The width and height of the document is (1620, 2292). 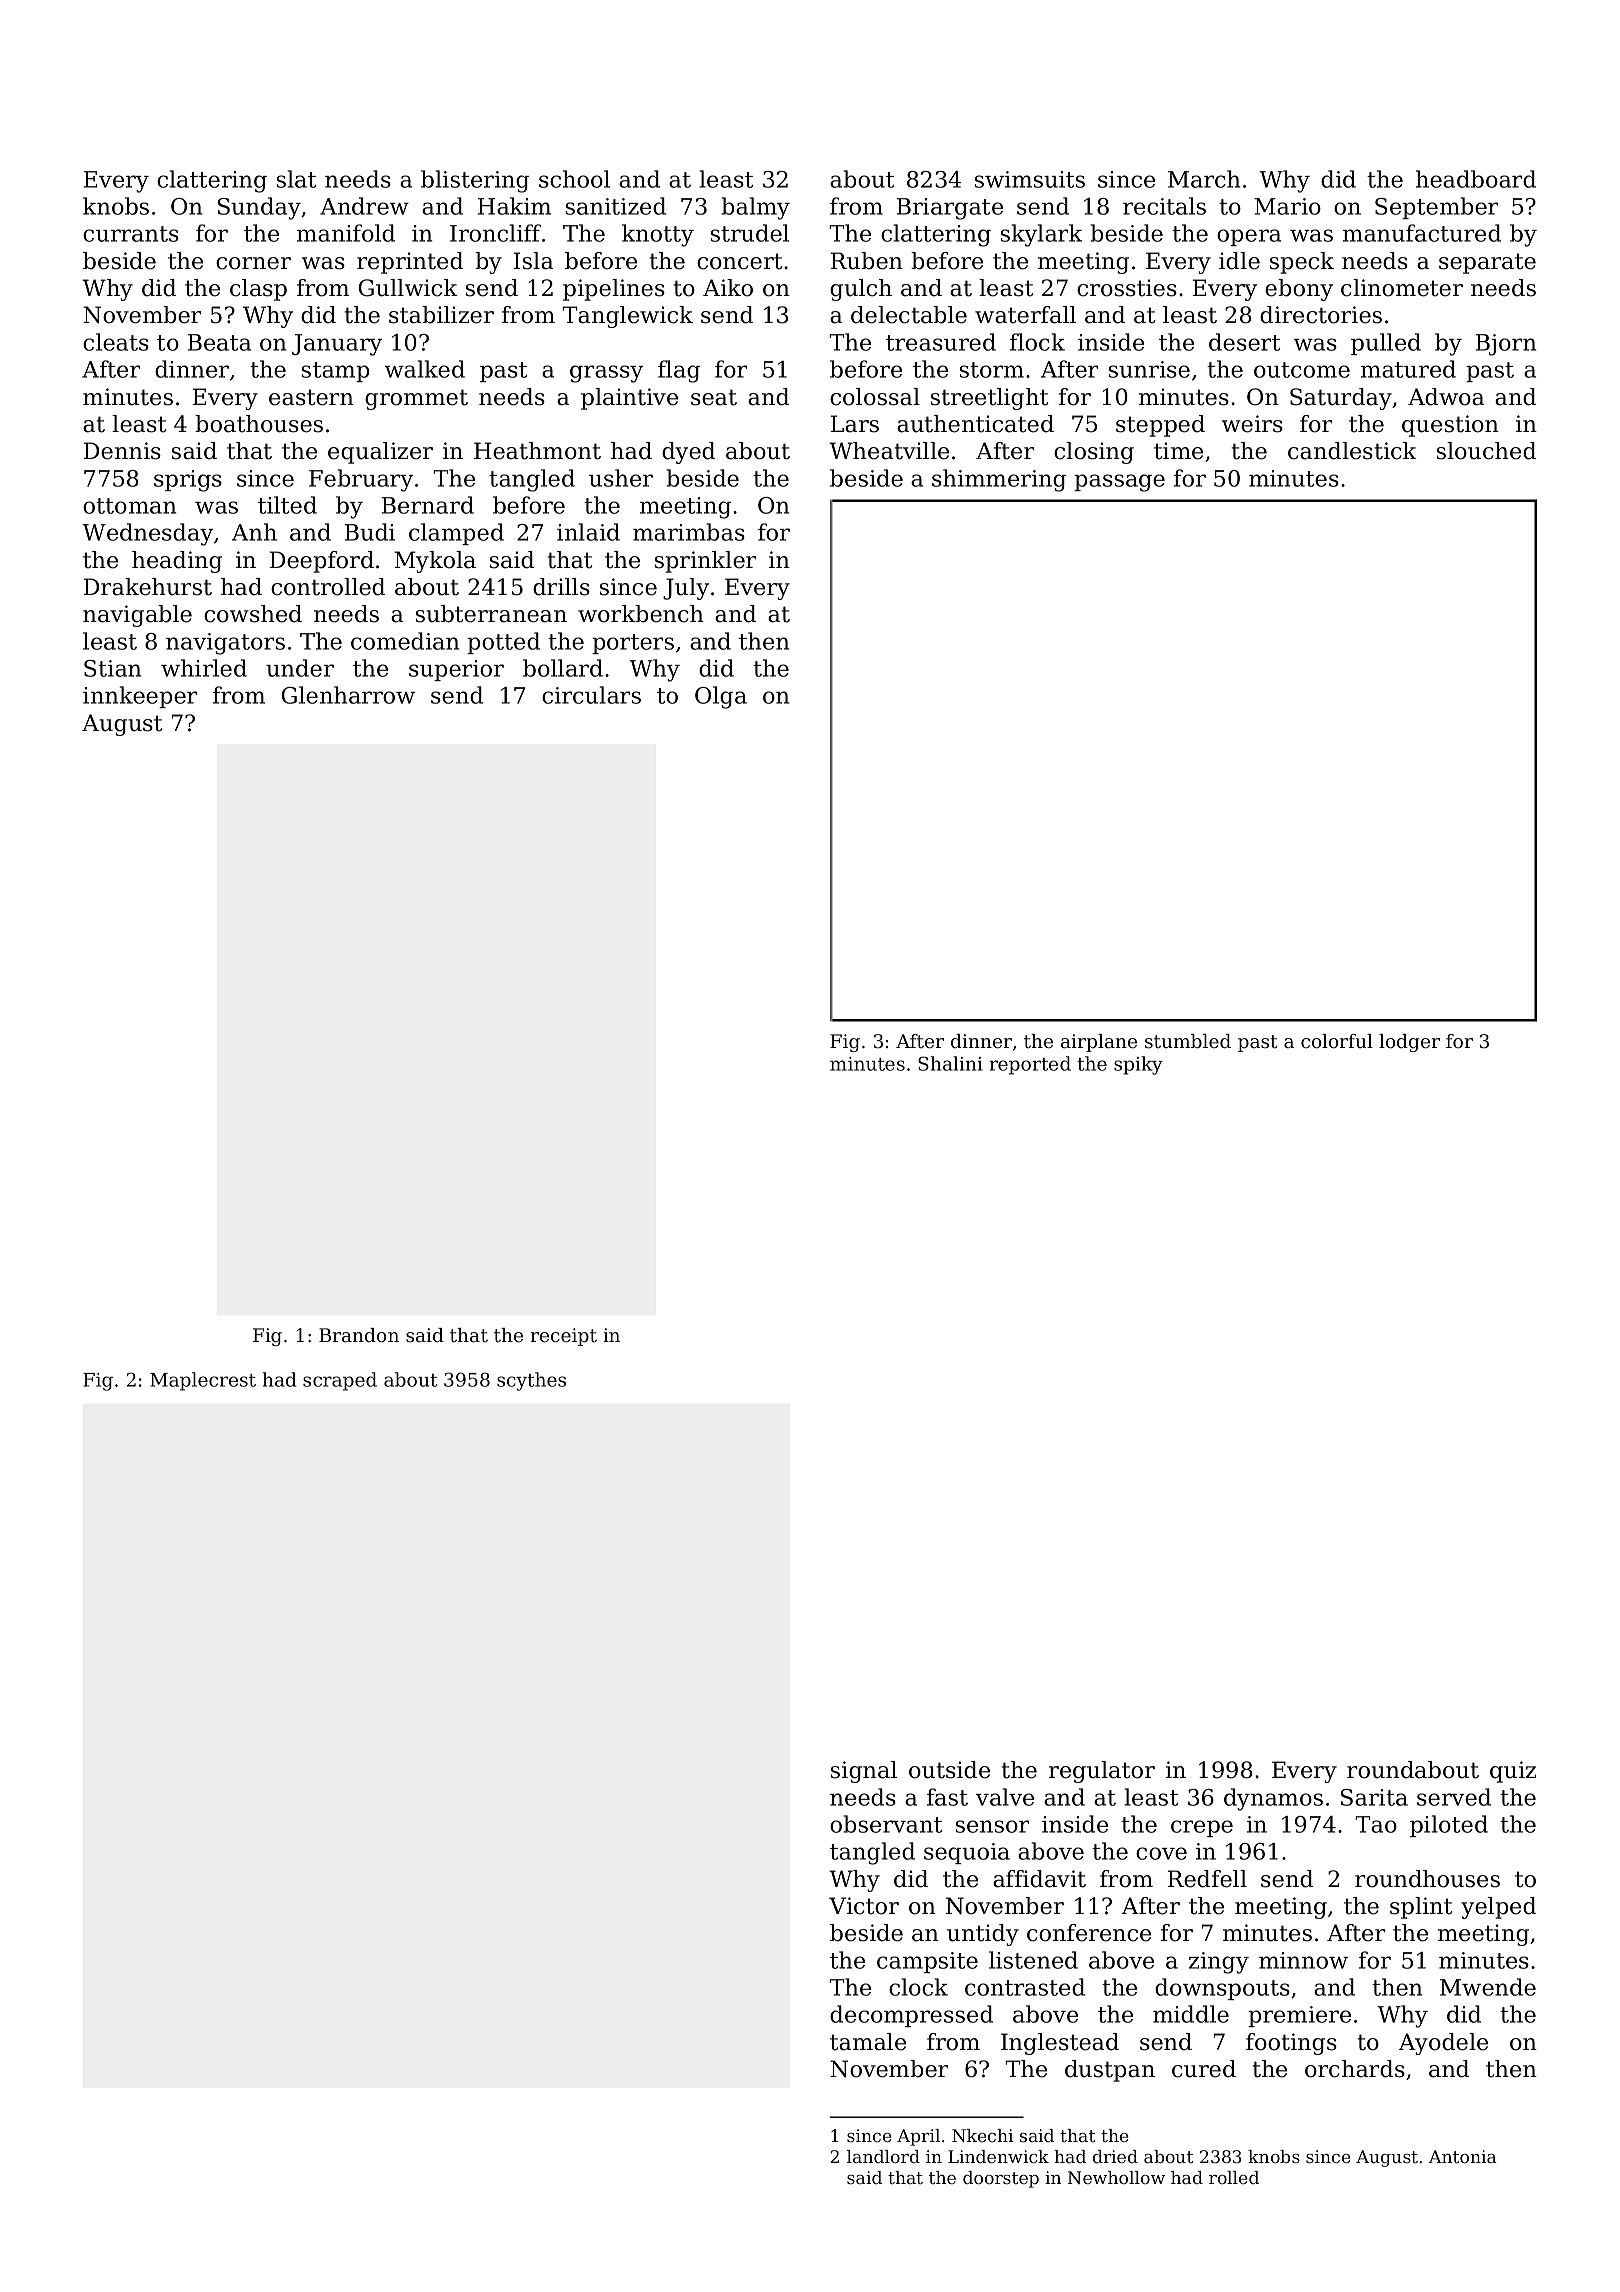 What do you see at coordinates (531, 1381) in the document?
I see `scythes` at bounding box center [531, 1381].
